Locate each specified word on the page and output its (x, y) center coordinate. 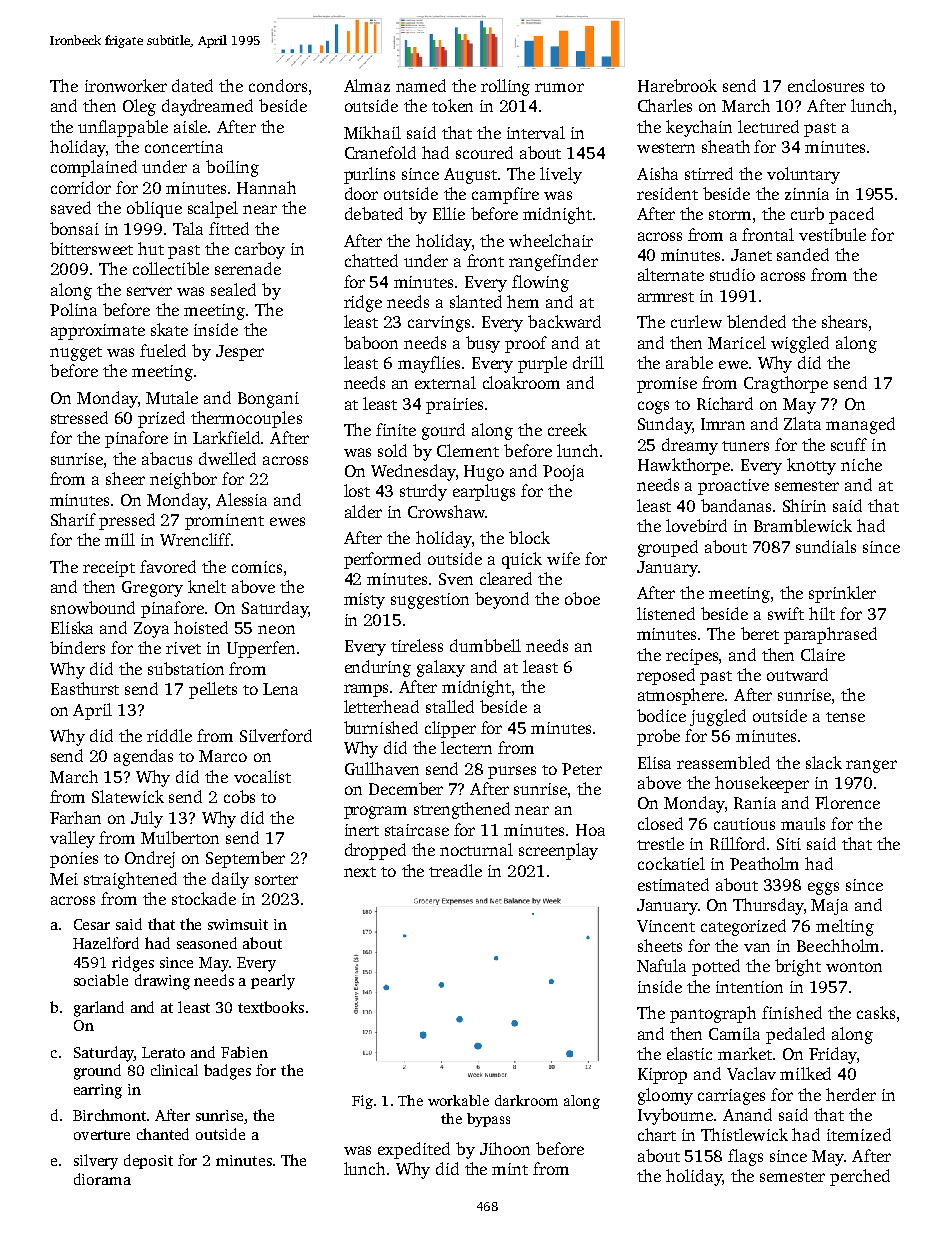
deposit (148, 1161)
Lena (280, 689)
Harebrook (677, 85)
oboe (582, 598)
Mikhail (372, 132)
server (149, 291)
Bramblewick (803, 525)
